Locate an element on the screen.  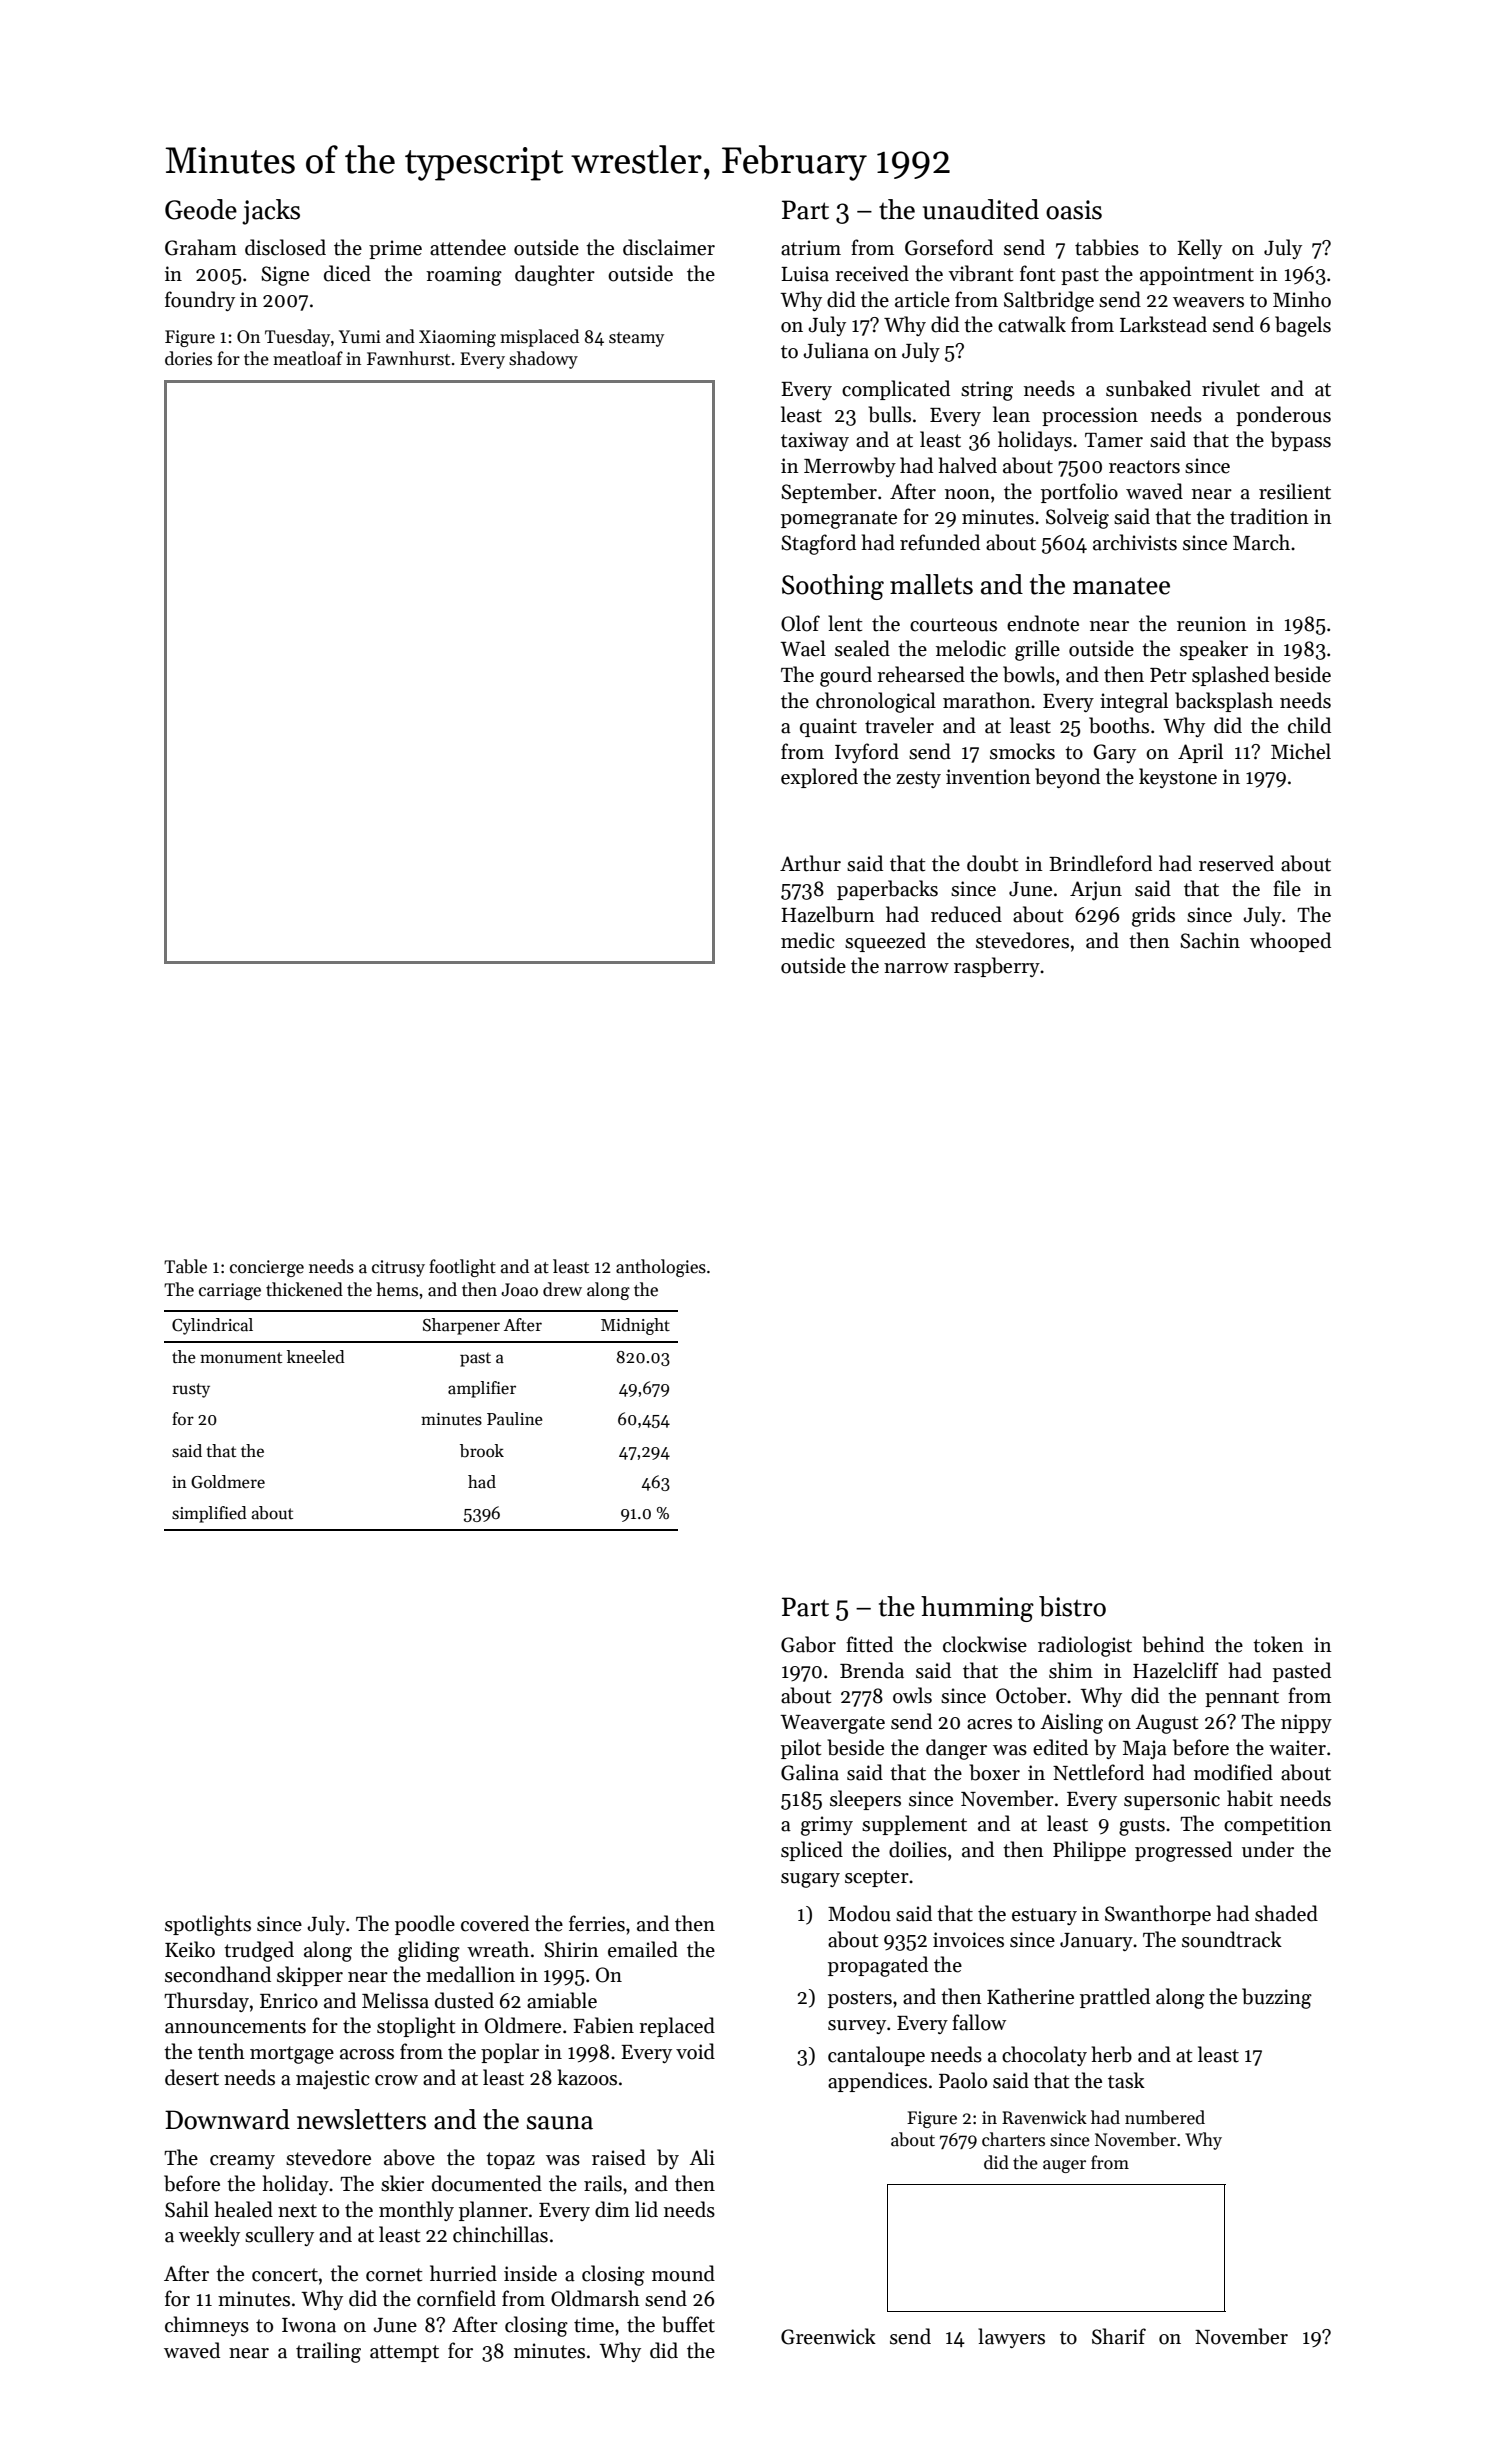
oasis is located at coordinates (1074, 210).
